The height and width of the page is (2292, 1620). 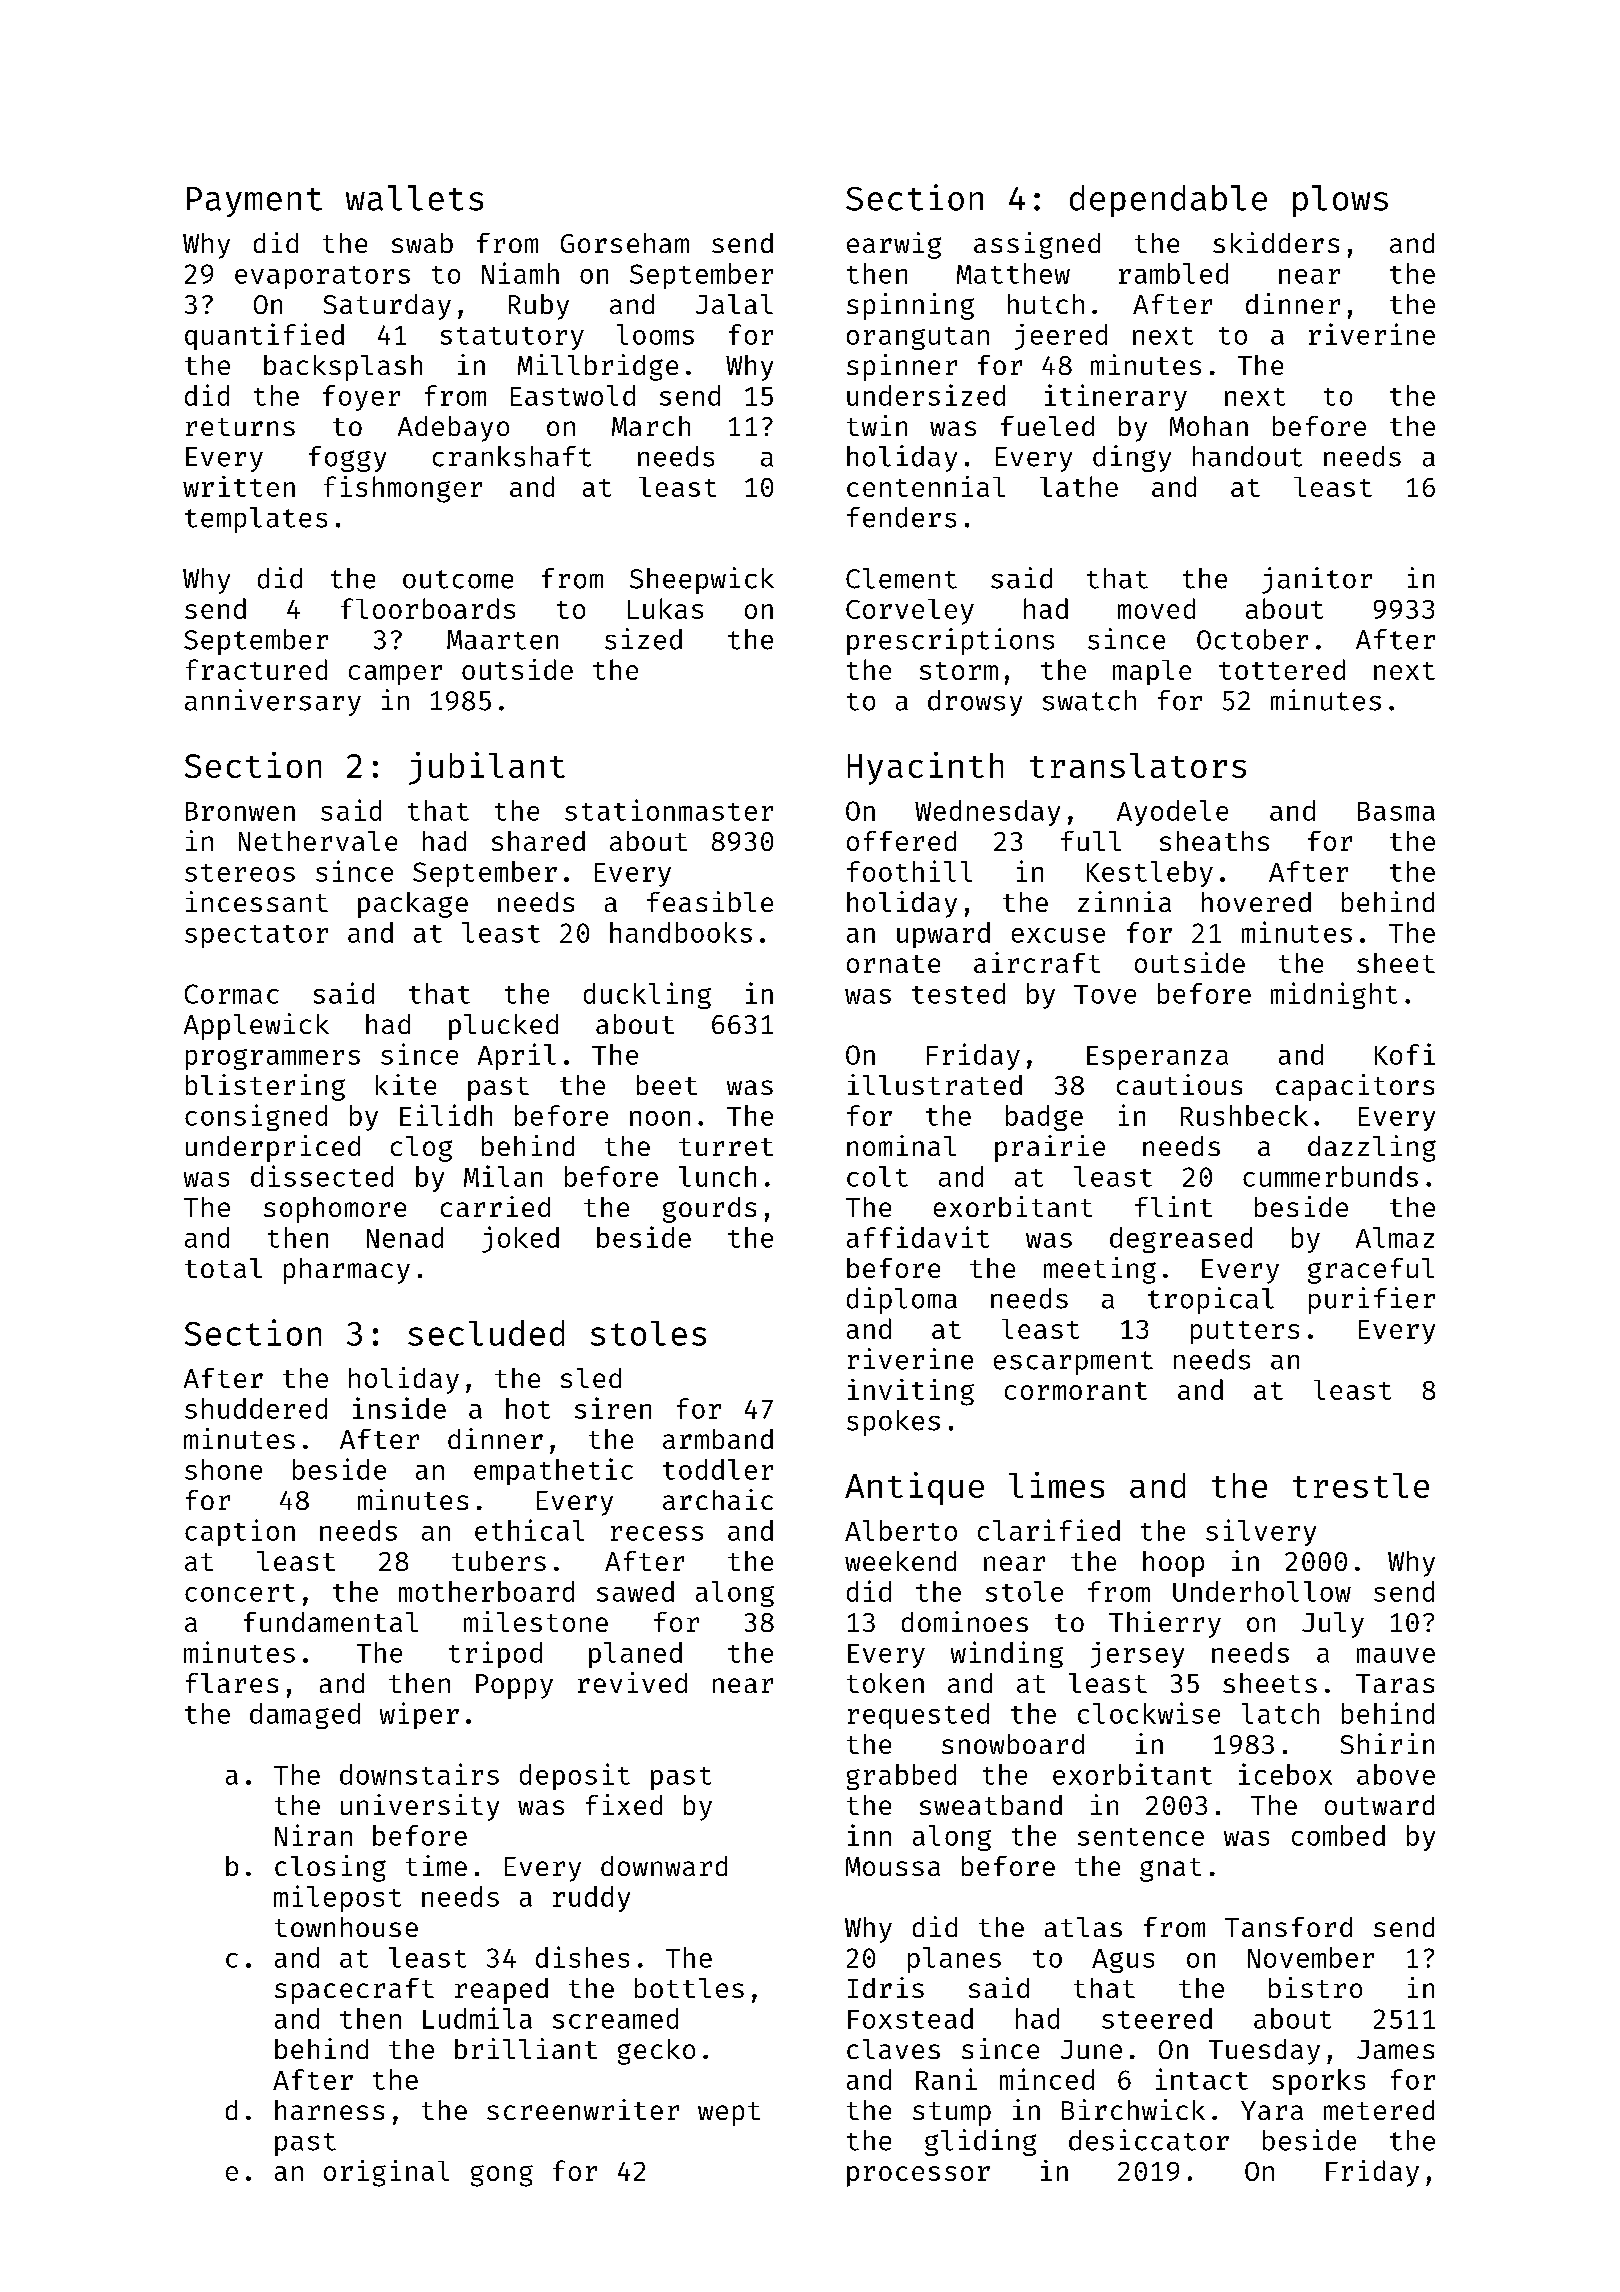 I want to click on townhouse, so click(x=346, y=1927).
